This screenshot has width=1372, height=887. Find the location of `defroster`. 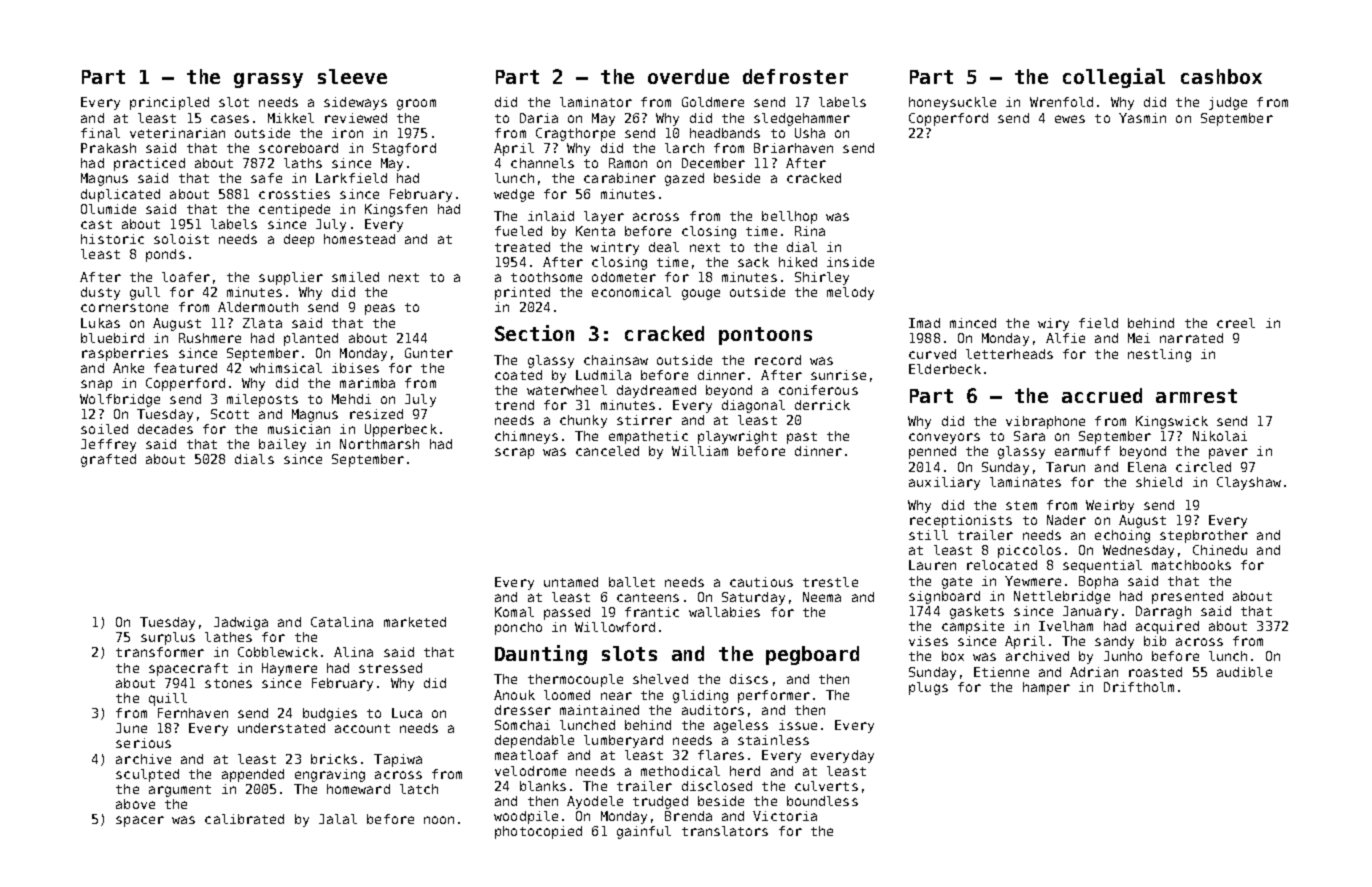

defroster is located at coordinates (795, 76).
